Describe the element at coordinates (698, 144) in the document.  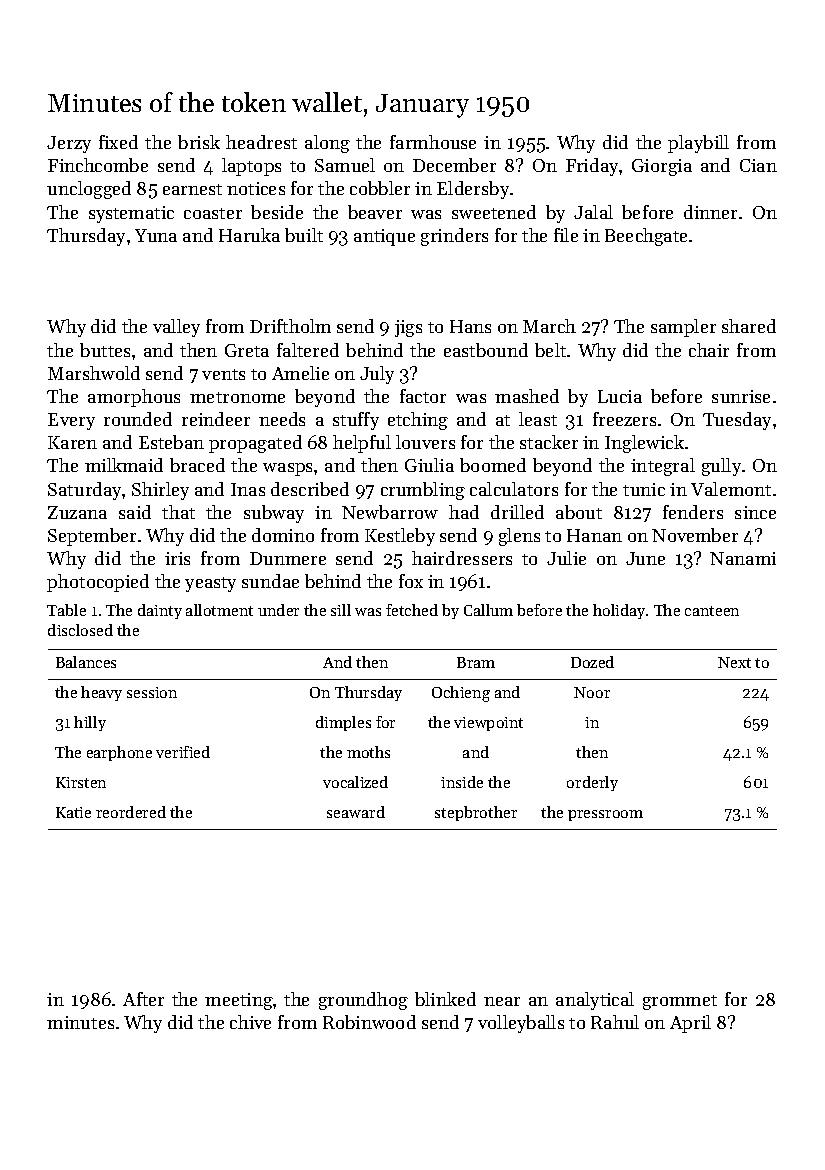
I see `playbill` at that location.
